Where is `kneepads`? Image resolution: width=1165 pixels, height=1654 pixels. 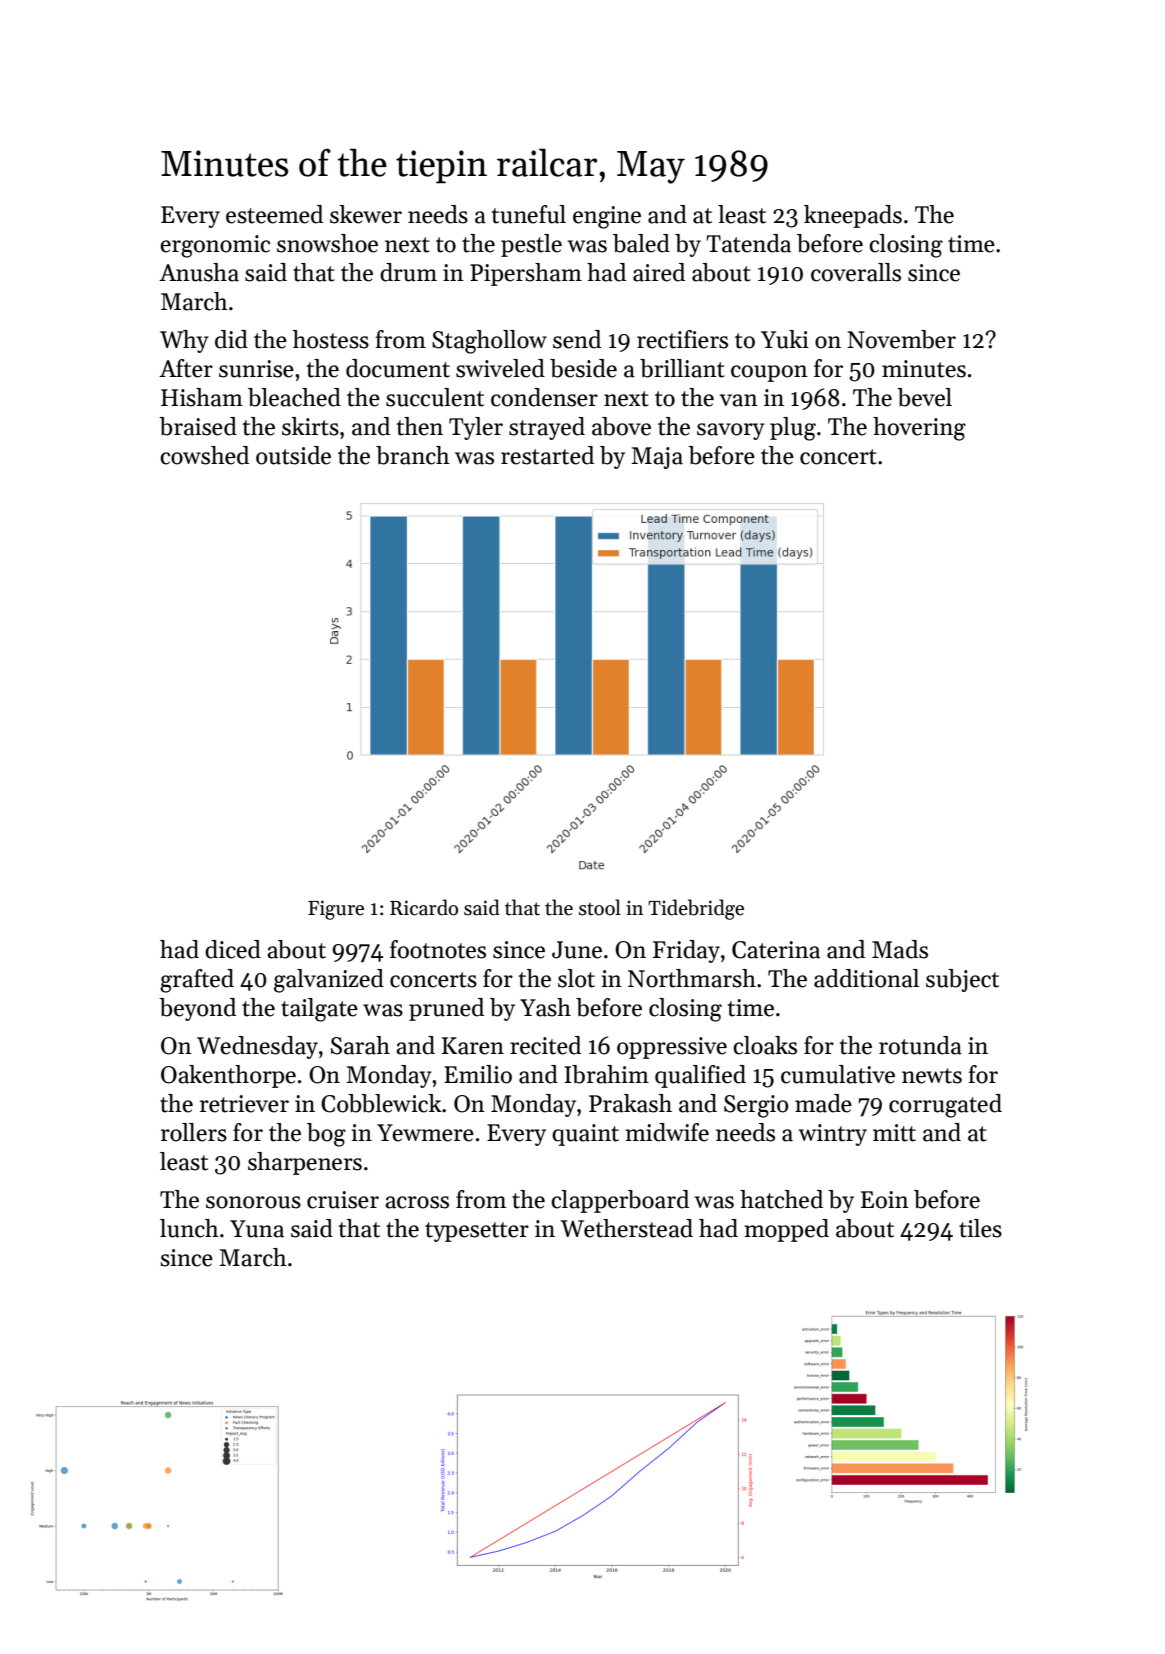
kneepads is located at coordinates (853, 216).
